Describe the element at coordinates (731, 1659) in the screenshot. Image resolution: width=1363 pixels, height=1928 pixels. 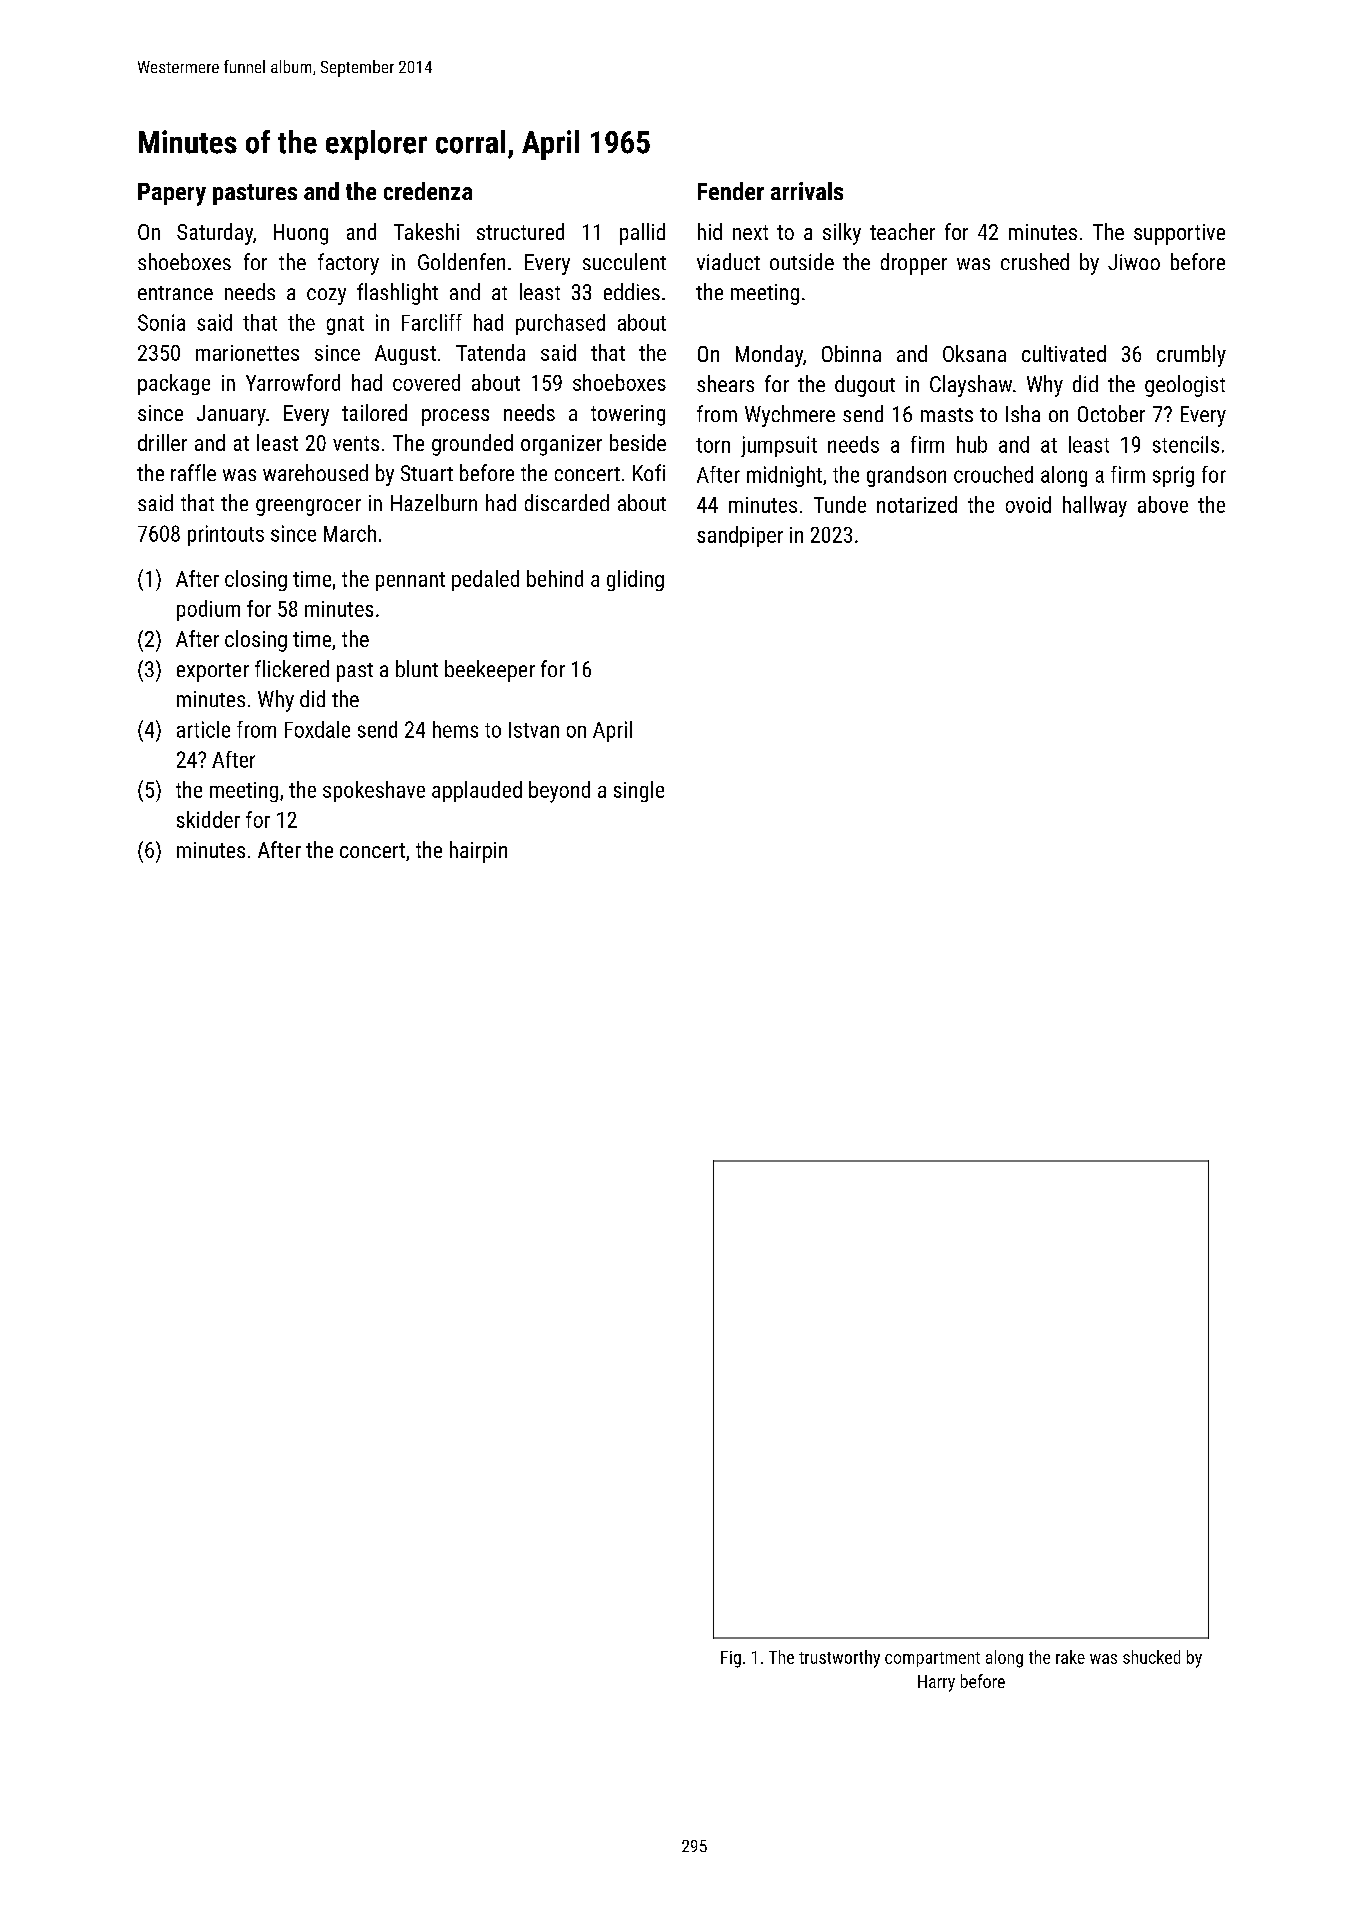
I see `Fig` at that location.
